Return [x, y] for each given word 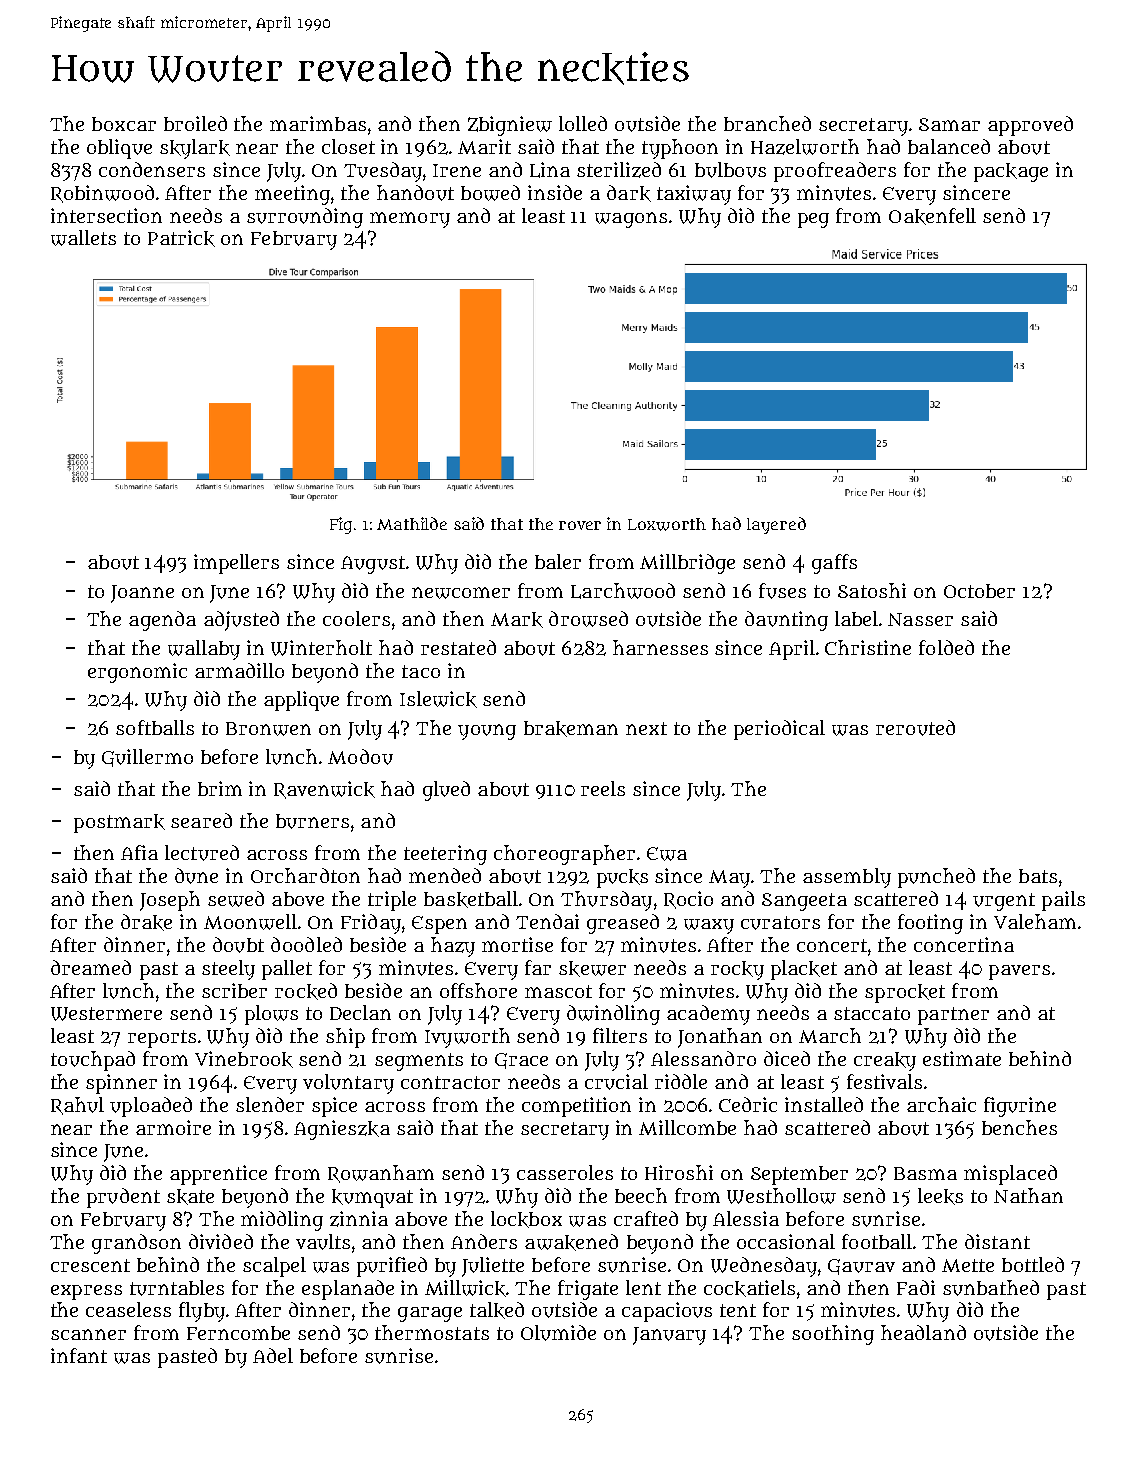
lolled [583, 123]
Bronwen [268, 729]
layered [776, 525]
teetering [445, 855]
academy [708, 1015]
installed [824, 1104]
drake [146, 922]
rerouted [915, 728]
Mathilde [412, 523]
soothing [833, 1335]
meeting [292, 195]
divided [221, 1241]
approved [1030, 126]
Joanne [142, 594]
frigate [588, 1290]
